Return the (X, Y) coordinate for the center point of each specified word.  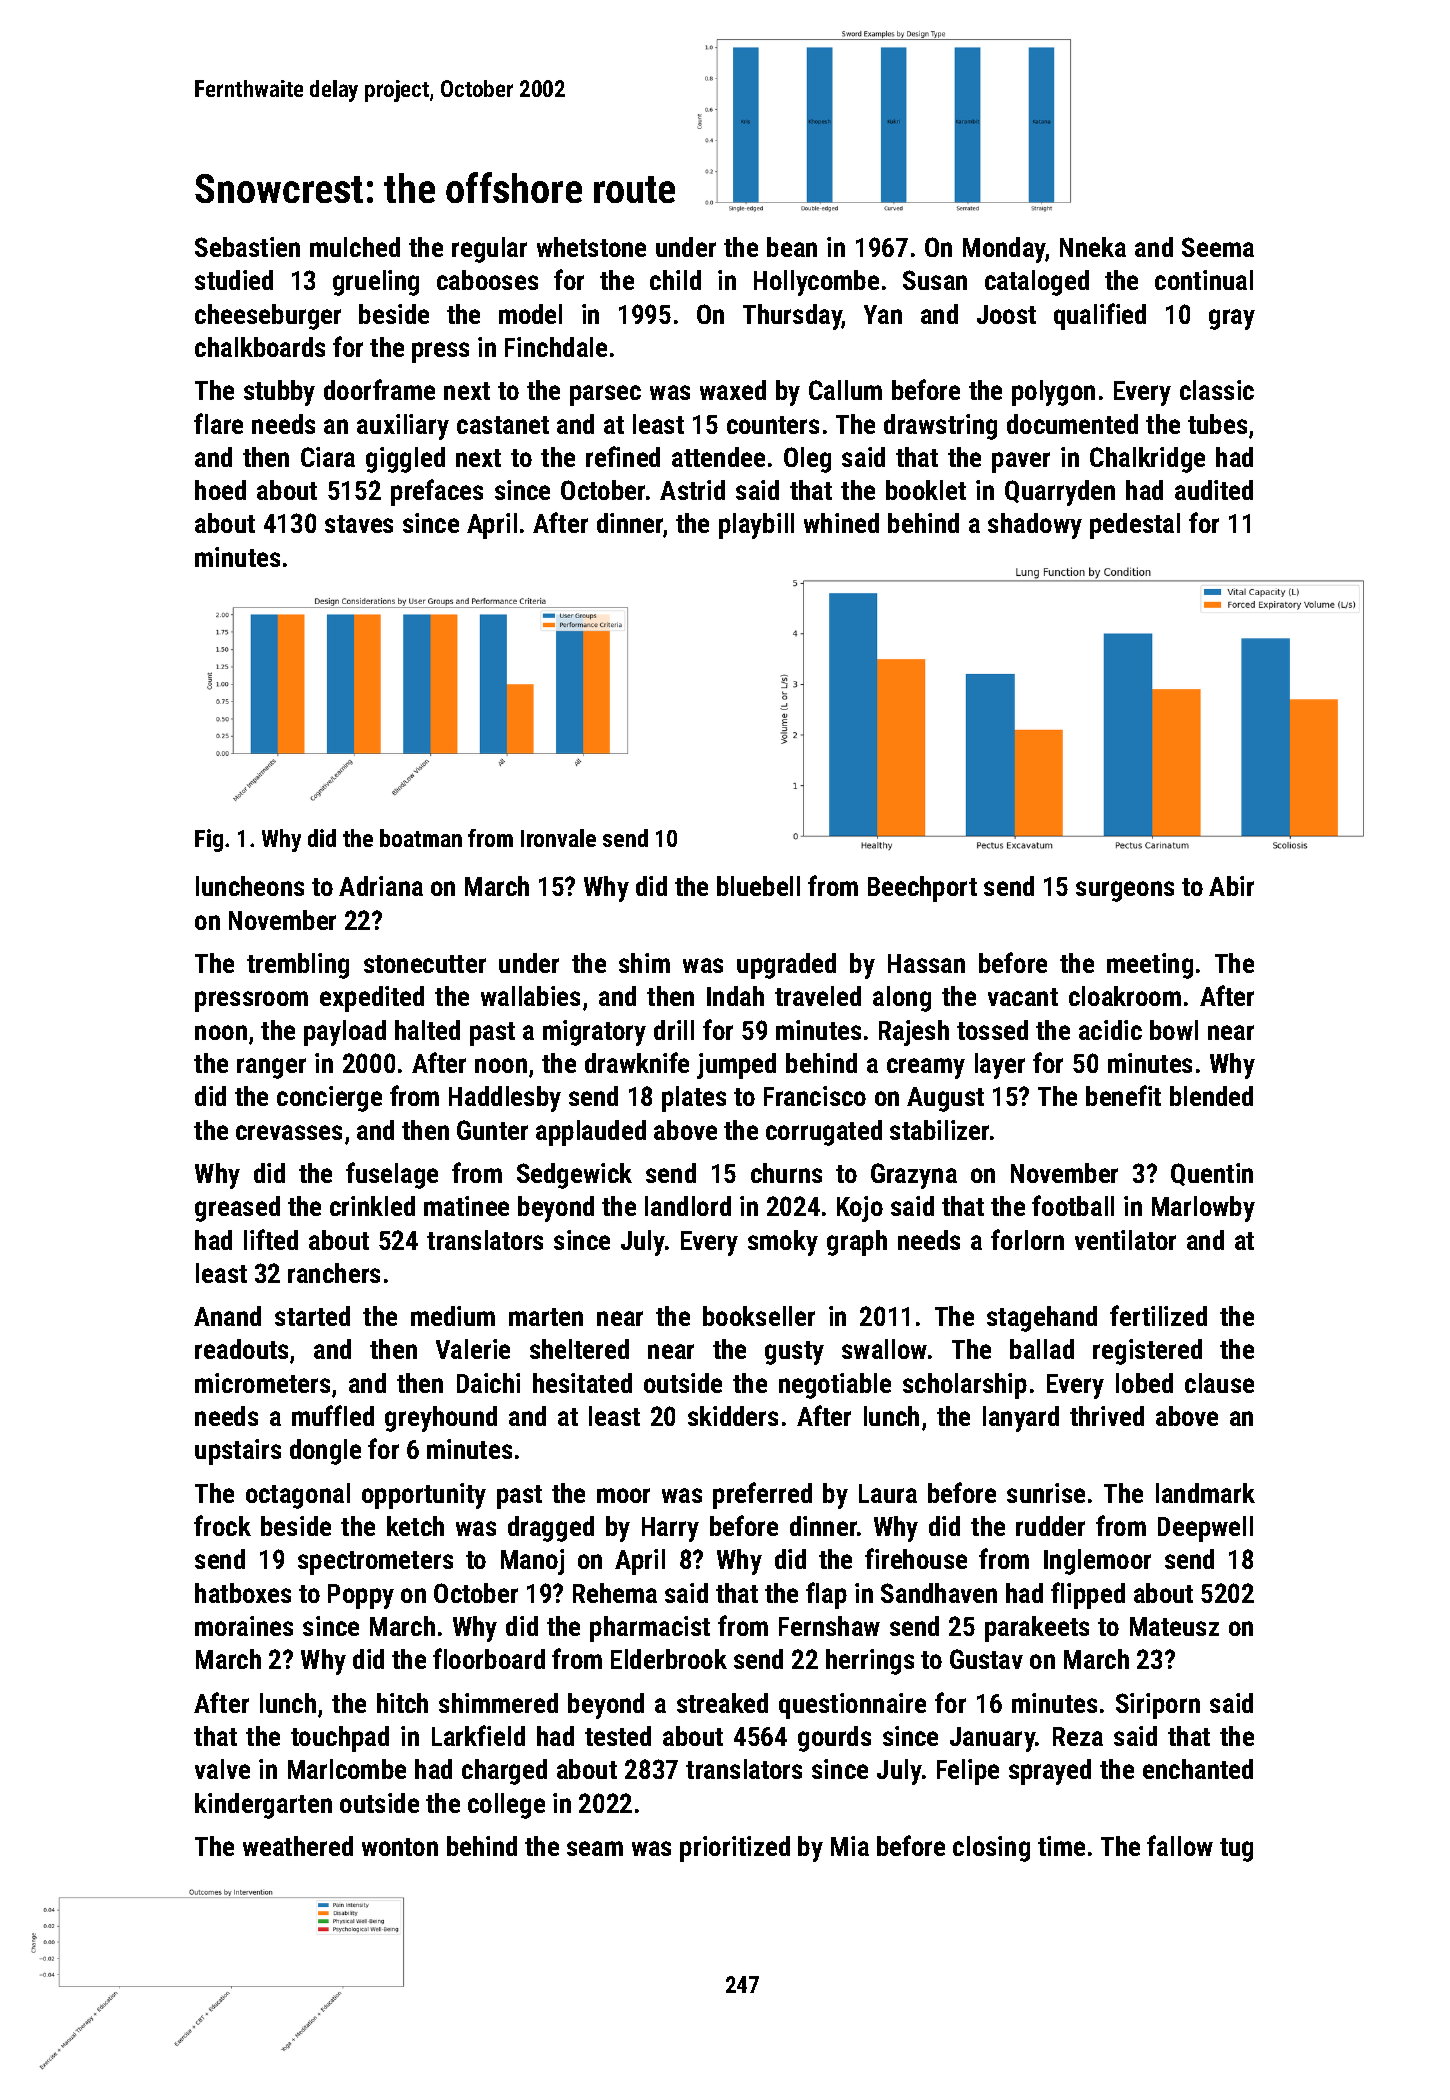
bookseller (759, 1316)
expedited (372, 999)
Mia (850, 1846)
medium (453, 1316)
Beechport (922, 889)
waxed (733, 390)
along (902, 999)
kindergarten (263, 1806)
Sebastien (247, 247)
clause (1219, 1383)
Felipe (968, 1772)
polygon (1053, 393)
